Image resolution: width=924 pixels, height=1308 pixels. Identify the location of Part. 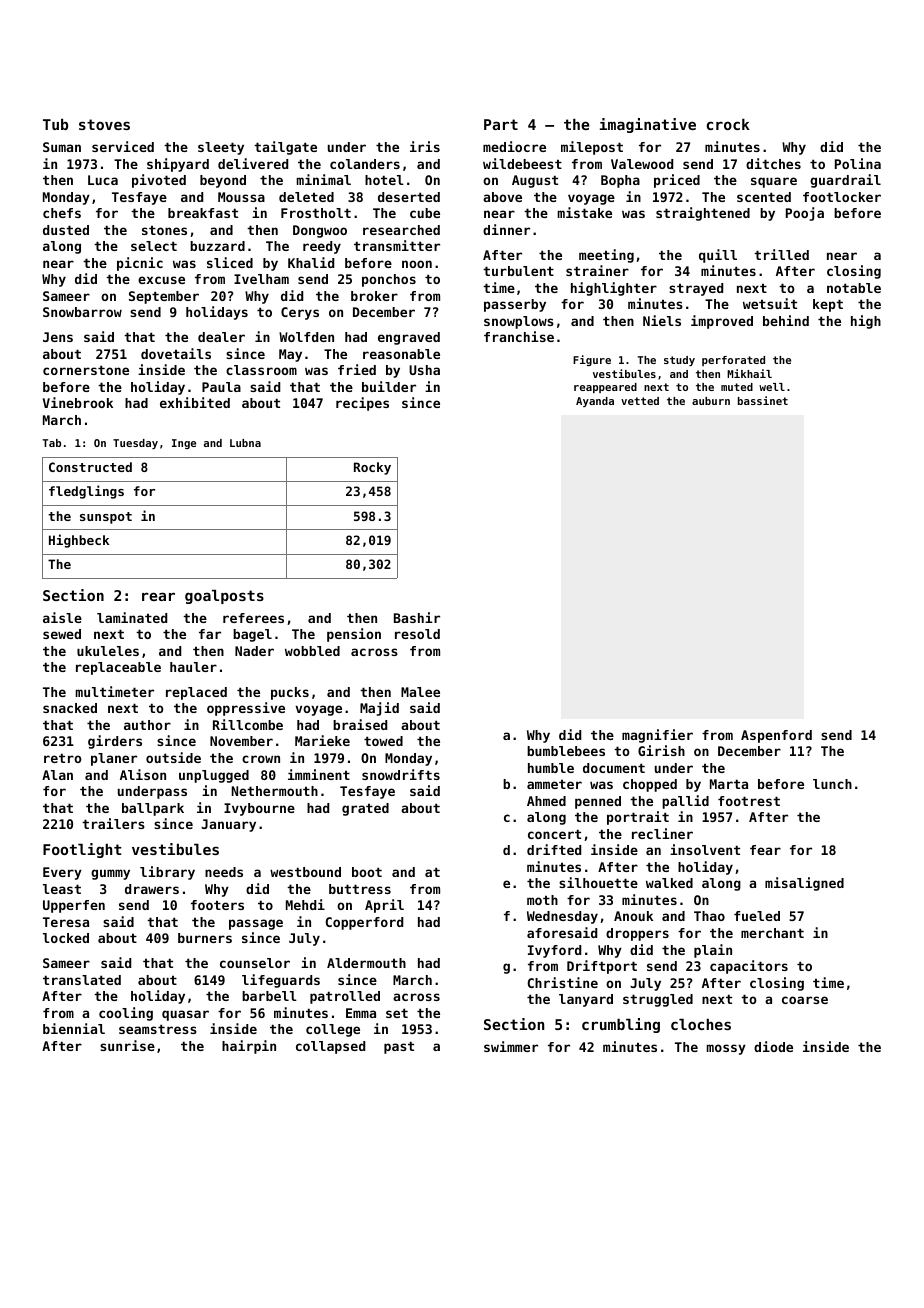
(501, 124).
